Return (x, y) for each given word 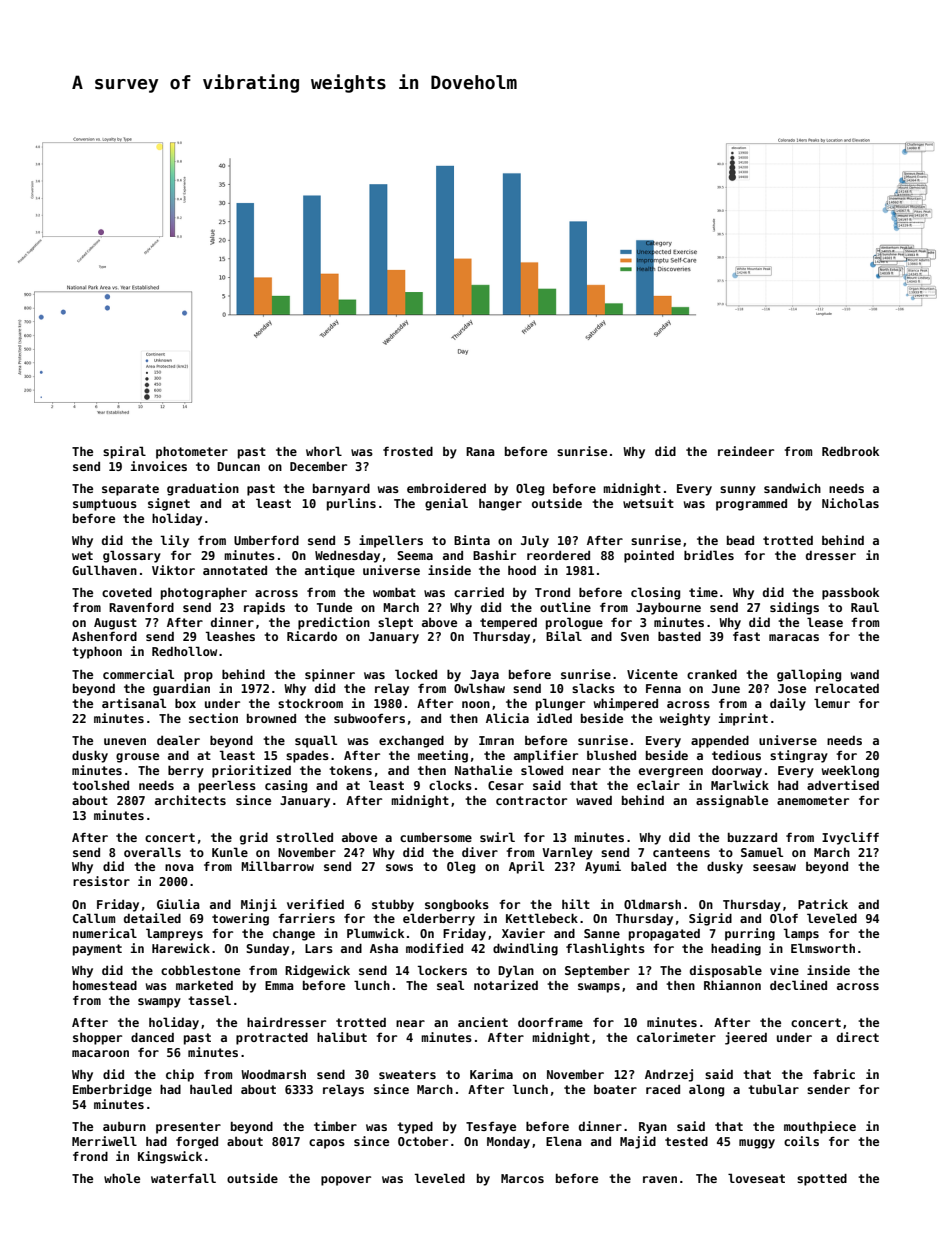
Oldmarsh (652, 904)
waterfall (183, 1178)
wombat (394, 592)
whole (122, 1178)
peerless (227, 786)
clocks (450, 785)
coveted (127, 592)
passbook (850, 593)
